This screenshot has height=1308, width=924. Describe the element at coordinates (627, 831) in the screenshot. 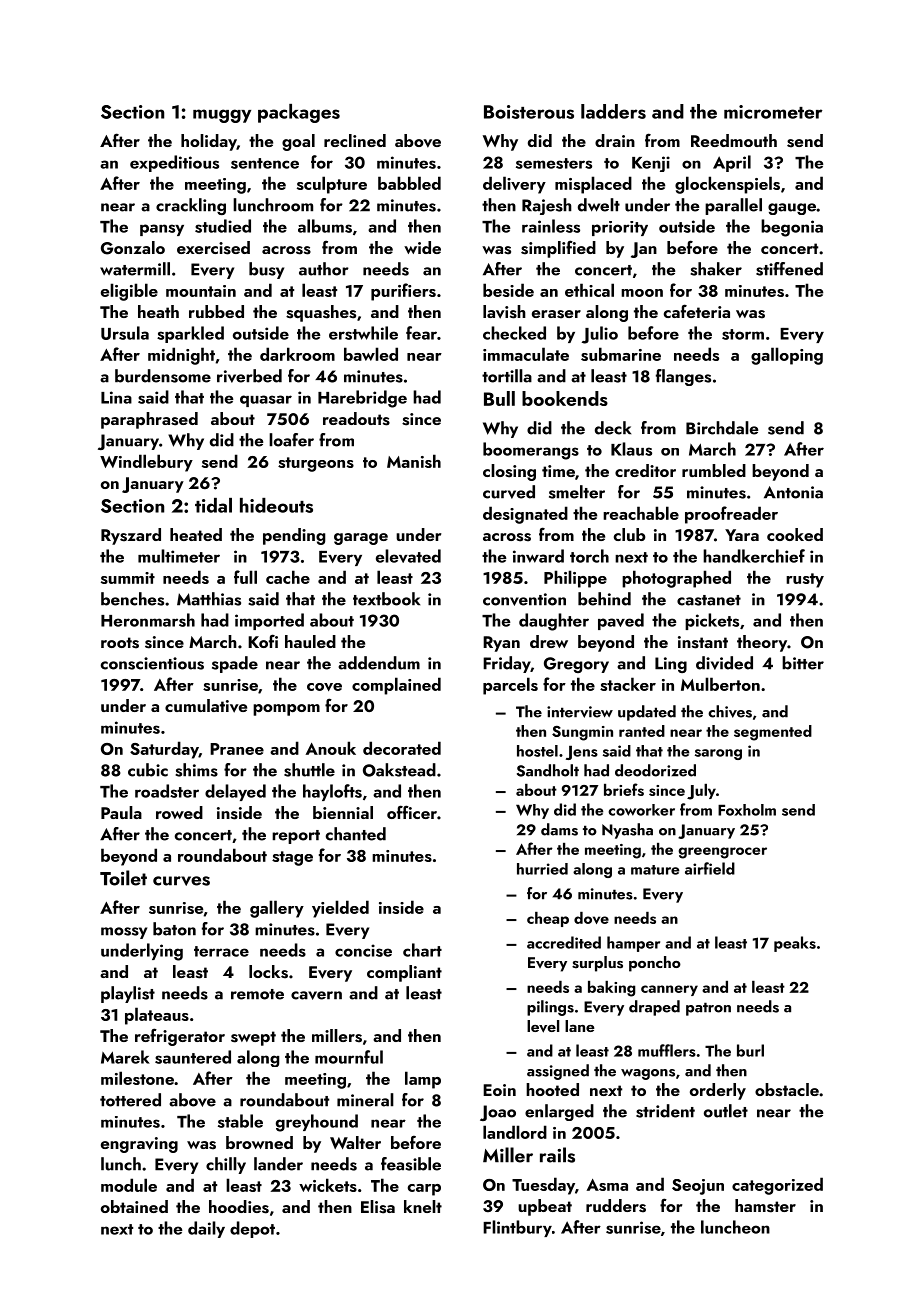

I see `Nyasha` at that location.
